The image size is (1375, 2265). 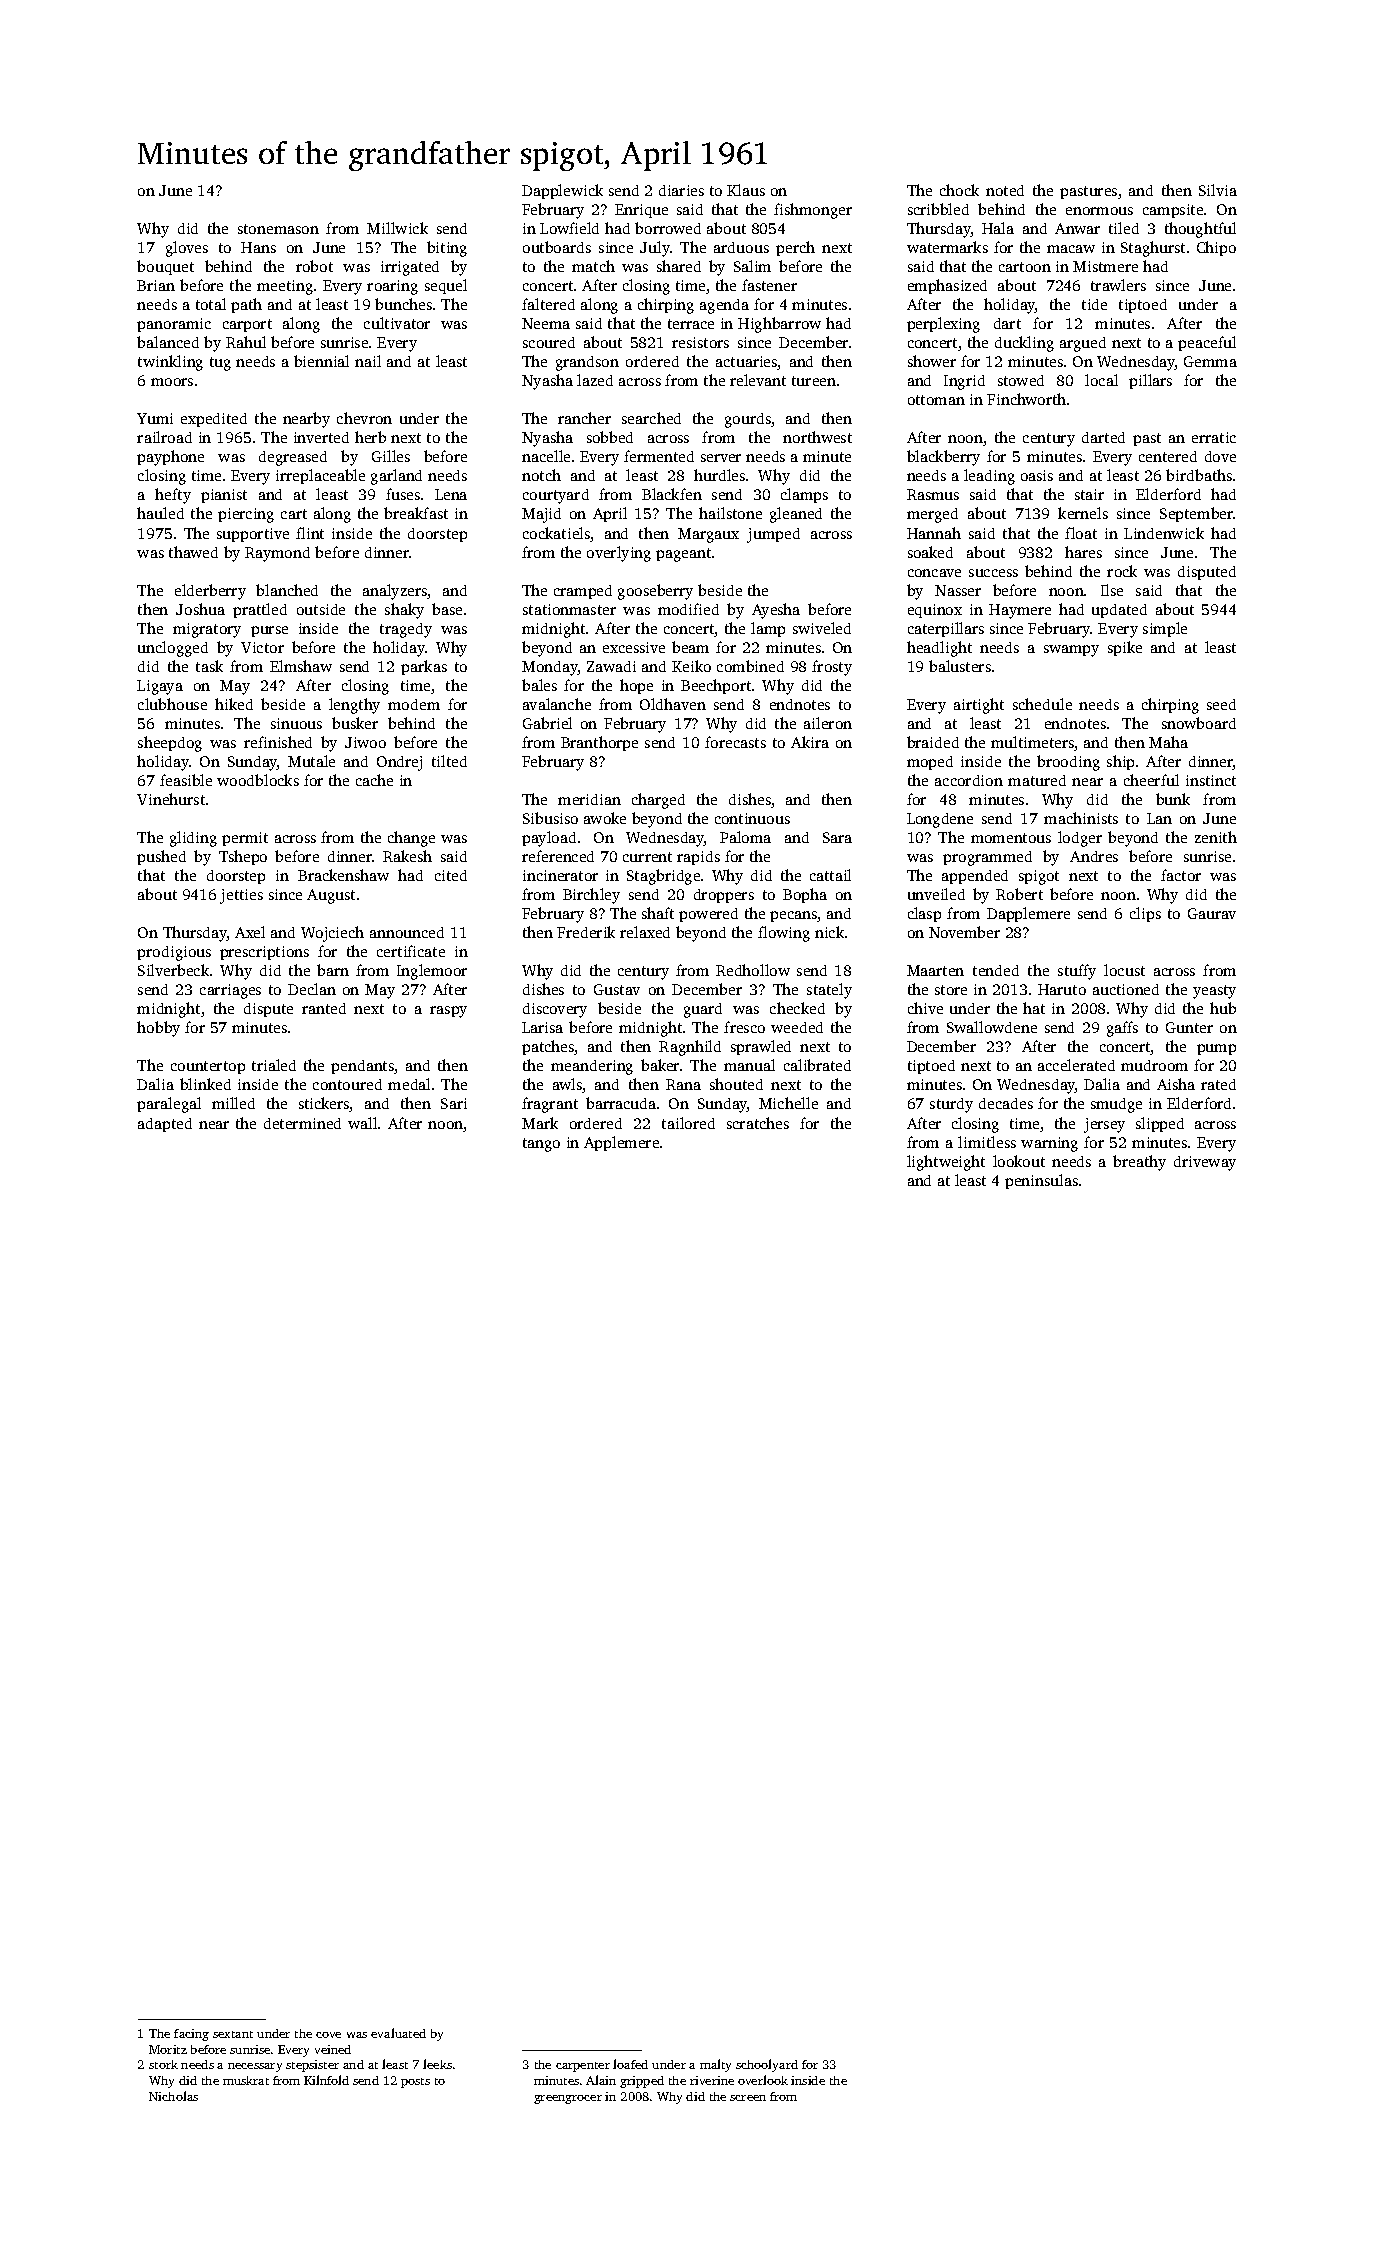 What do you see at coordinates (326, 2080) in the screenshot?
I see `Kilnfold` at bounding box center [326, 2080].
